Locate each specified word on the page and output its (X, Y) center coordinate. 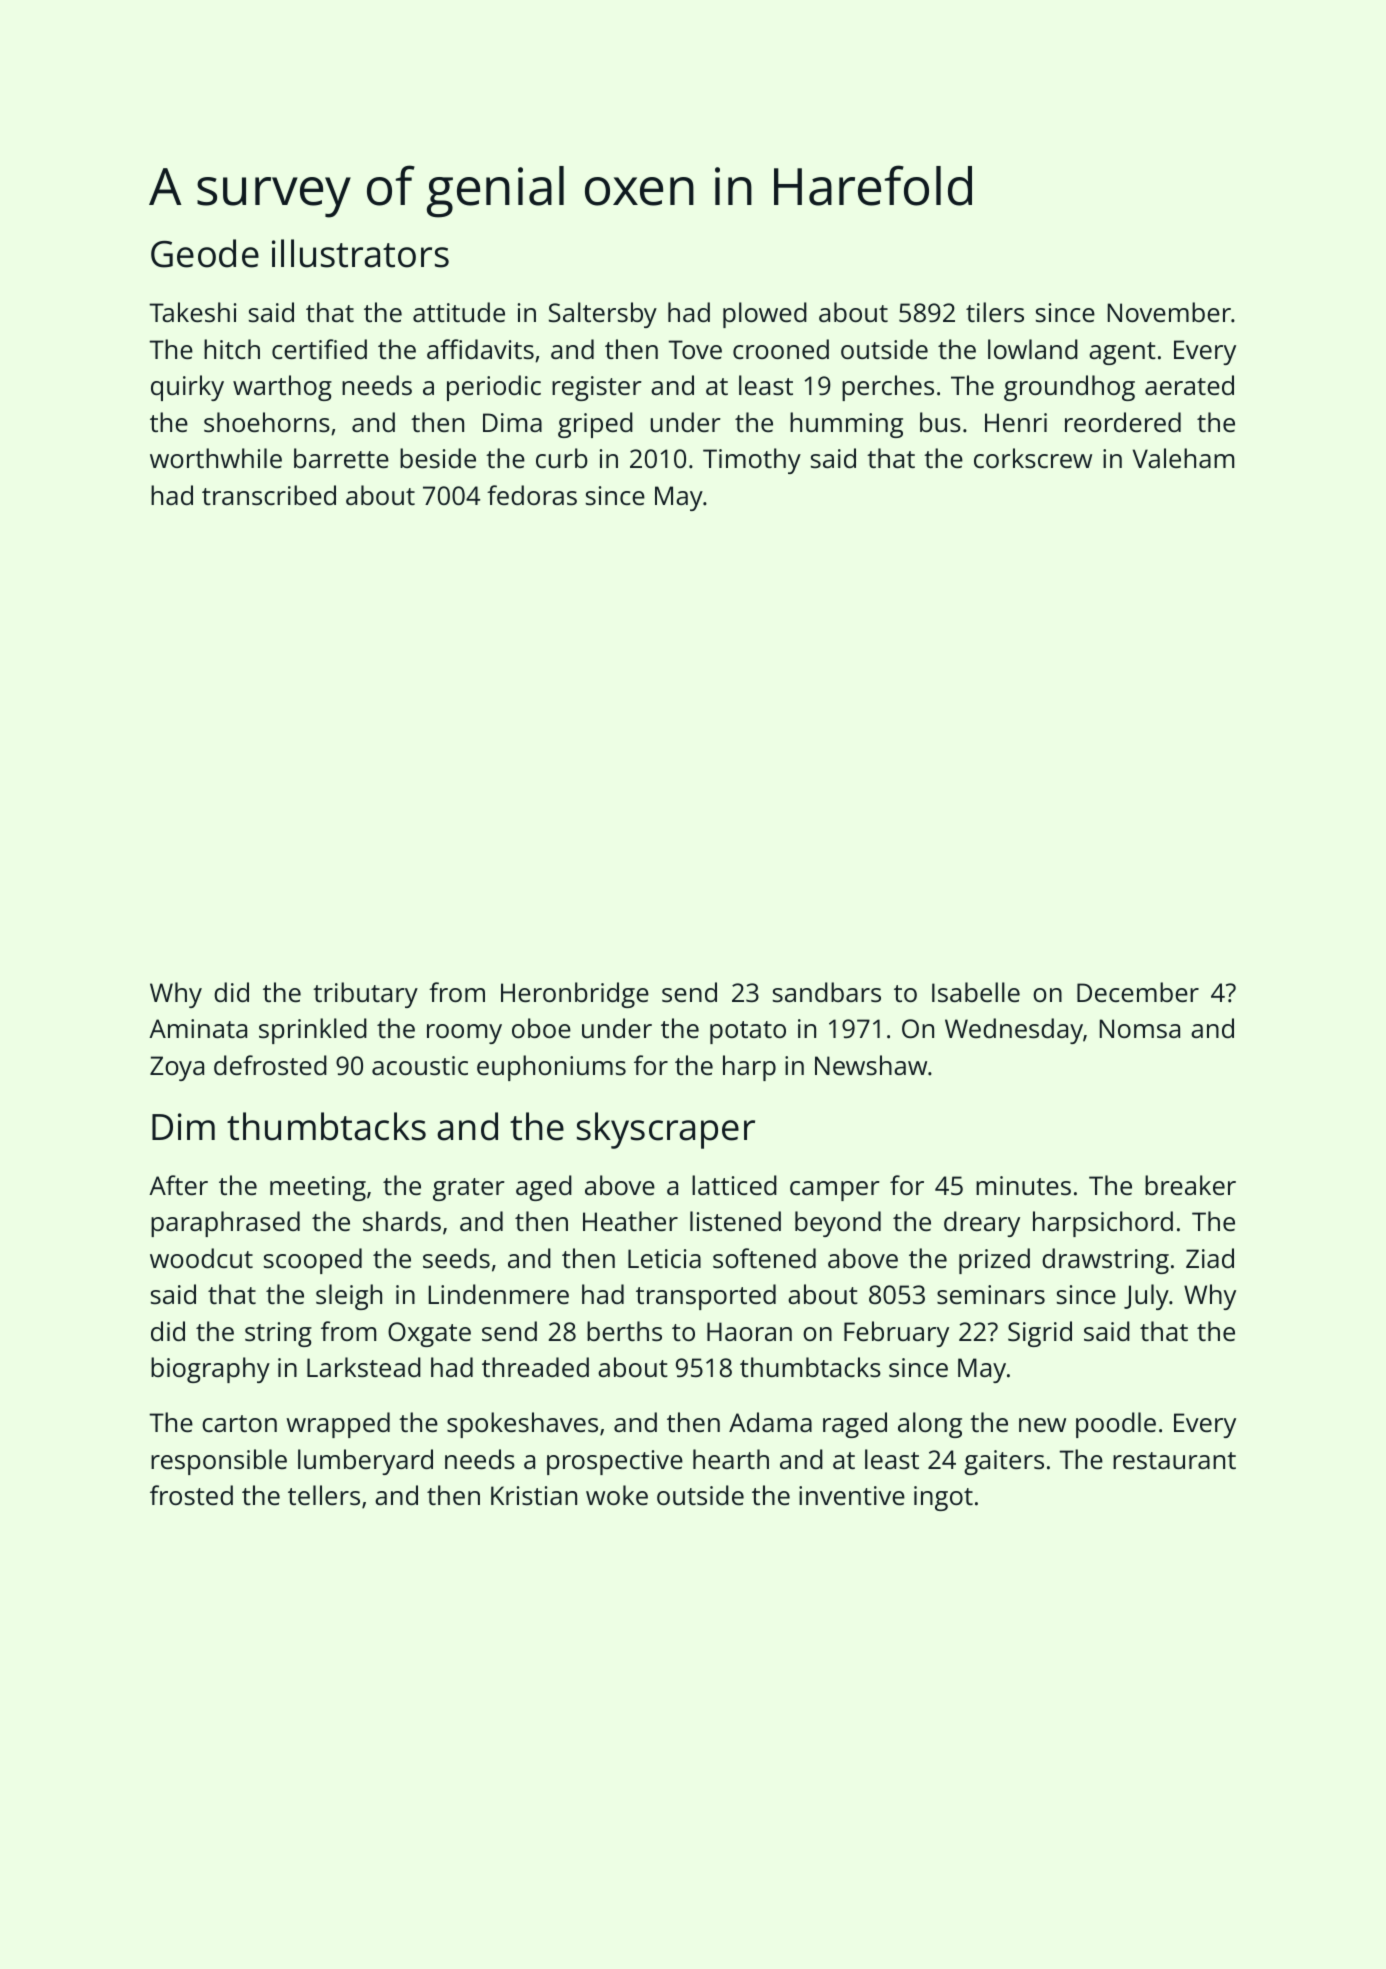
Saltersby (603, 315)
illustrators (360, 253)
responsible (219, 1462)
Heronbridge (575, 995)
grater (469, 1189)
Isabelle (976, 992)
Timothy (752, 461)
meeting (318, 1188)
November (1169, 312)
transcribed (269, 495)
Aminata (198, 1028)
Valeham (1183, 458)
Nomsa (1140, 1028)
